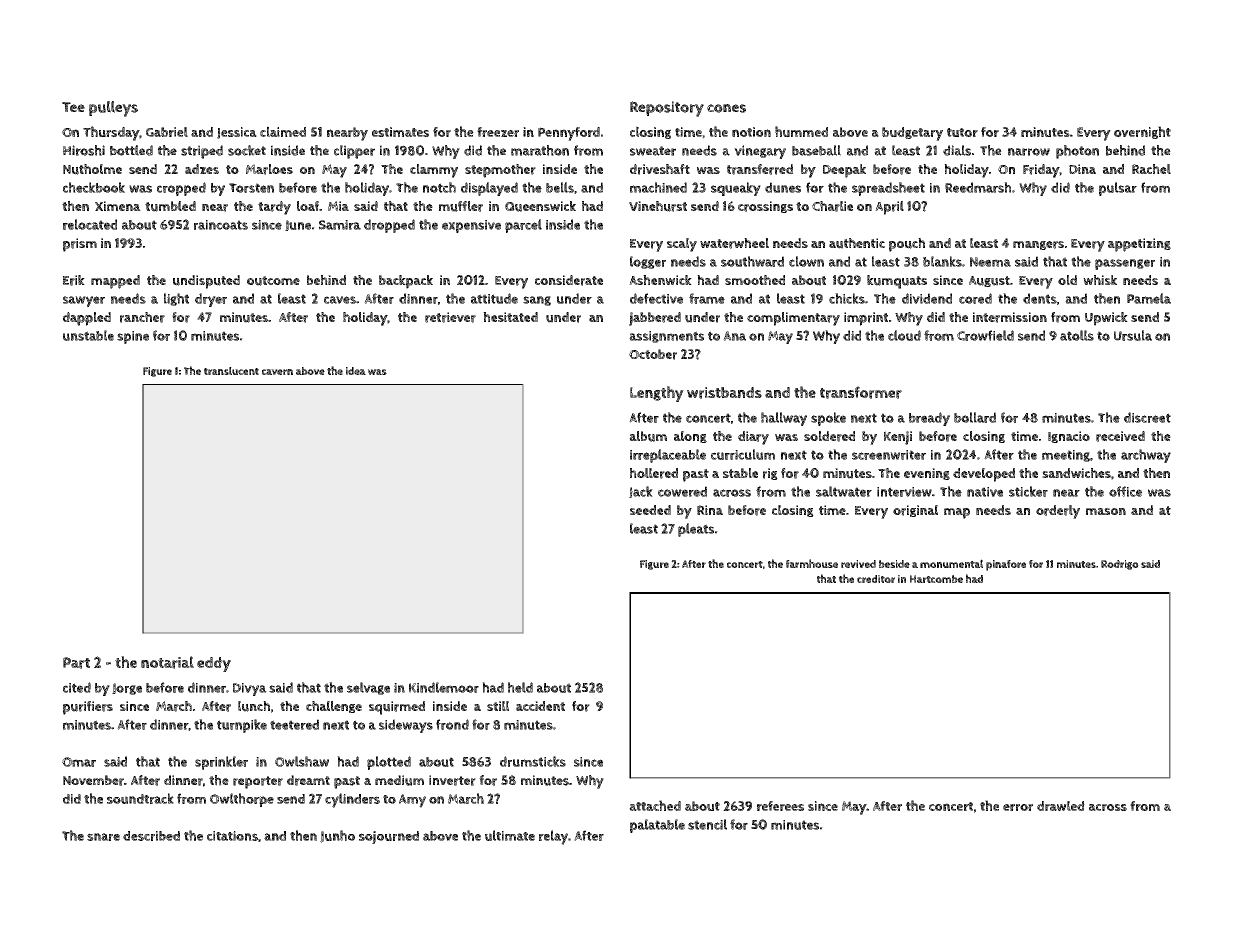 The image size is (1233, 952). I want to click on Part, so click(76, 663).
